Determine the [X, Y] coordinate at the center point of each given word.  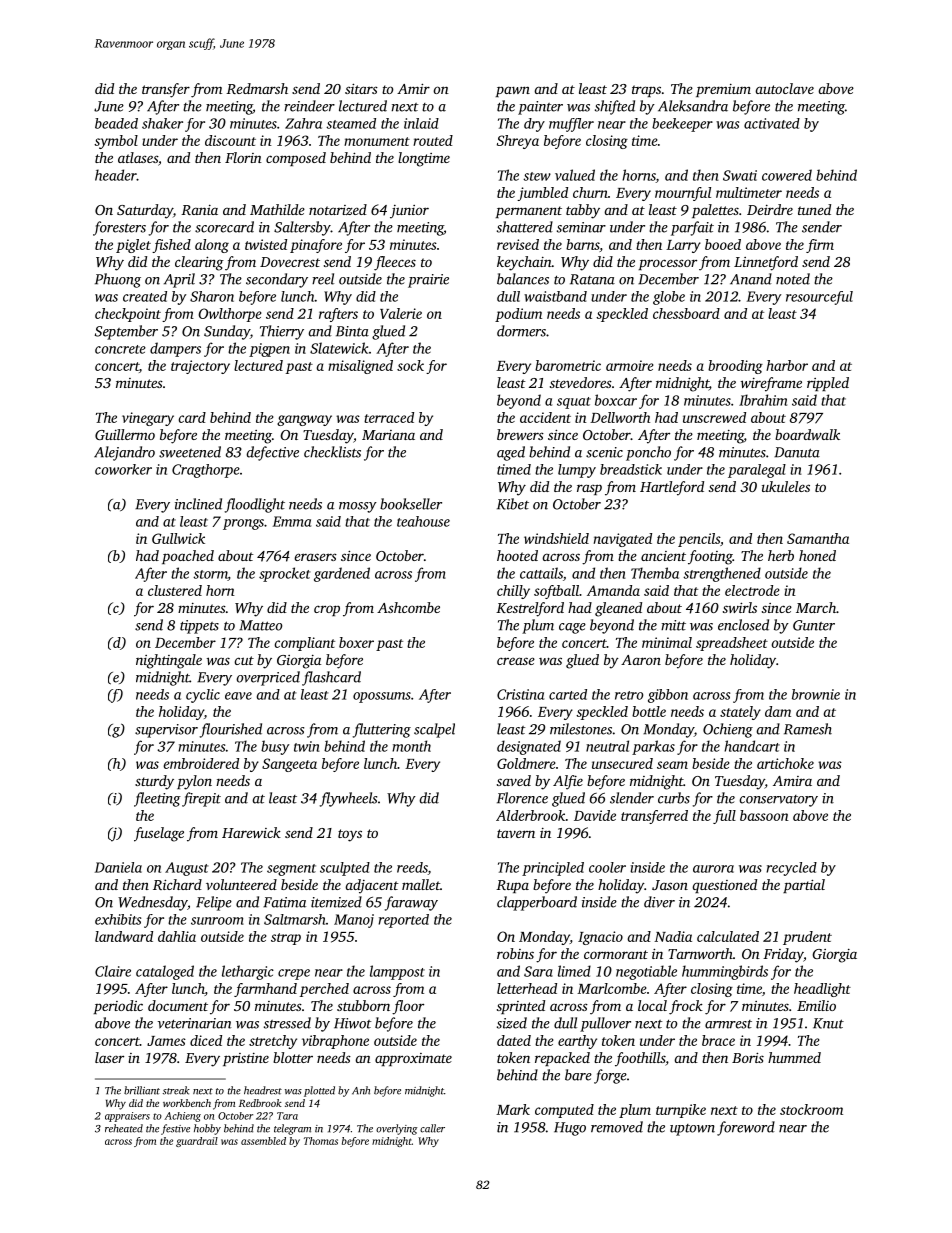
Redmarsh [257, 88]
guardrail [197, 1142]
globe [669, 298]
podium [518, 315]
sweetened [190, 452]
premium [723, 90]
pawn [513, 91]
